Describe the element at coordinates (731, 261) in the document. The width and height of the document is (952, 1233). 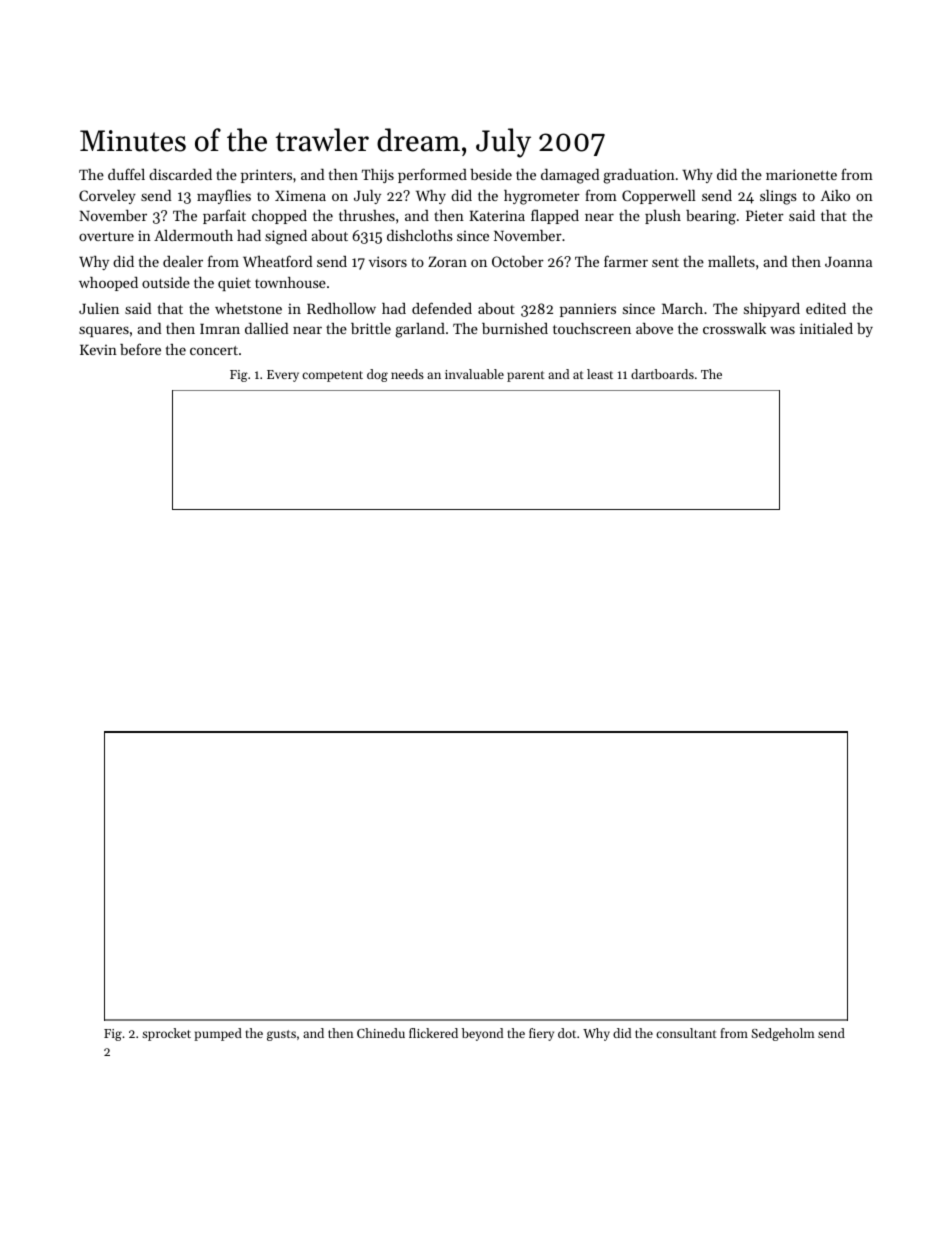
I see `mallets` at that location.
